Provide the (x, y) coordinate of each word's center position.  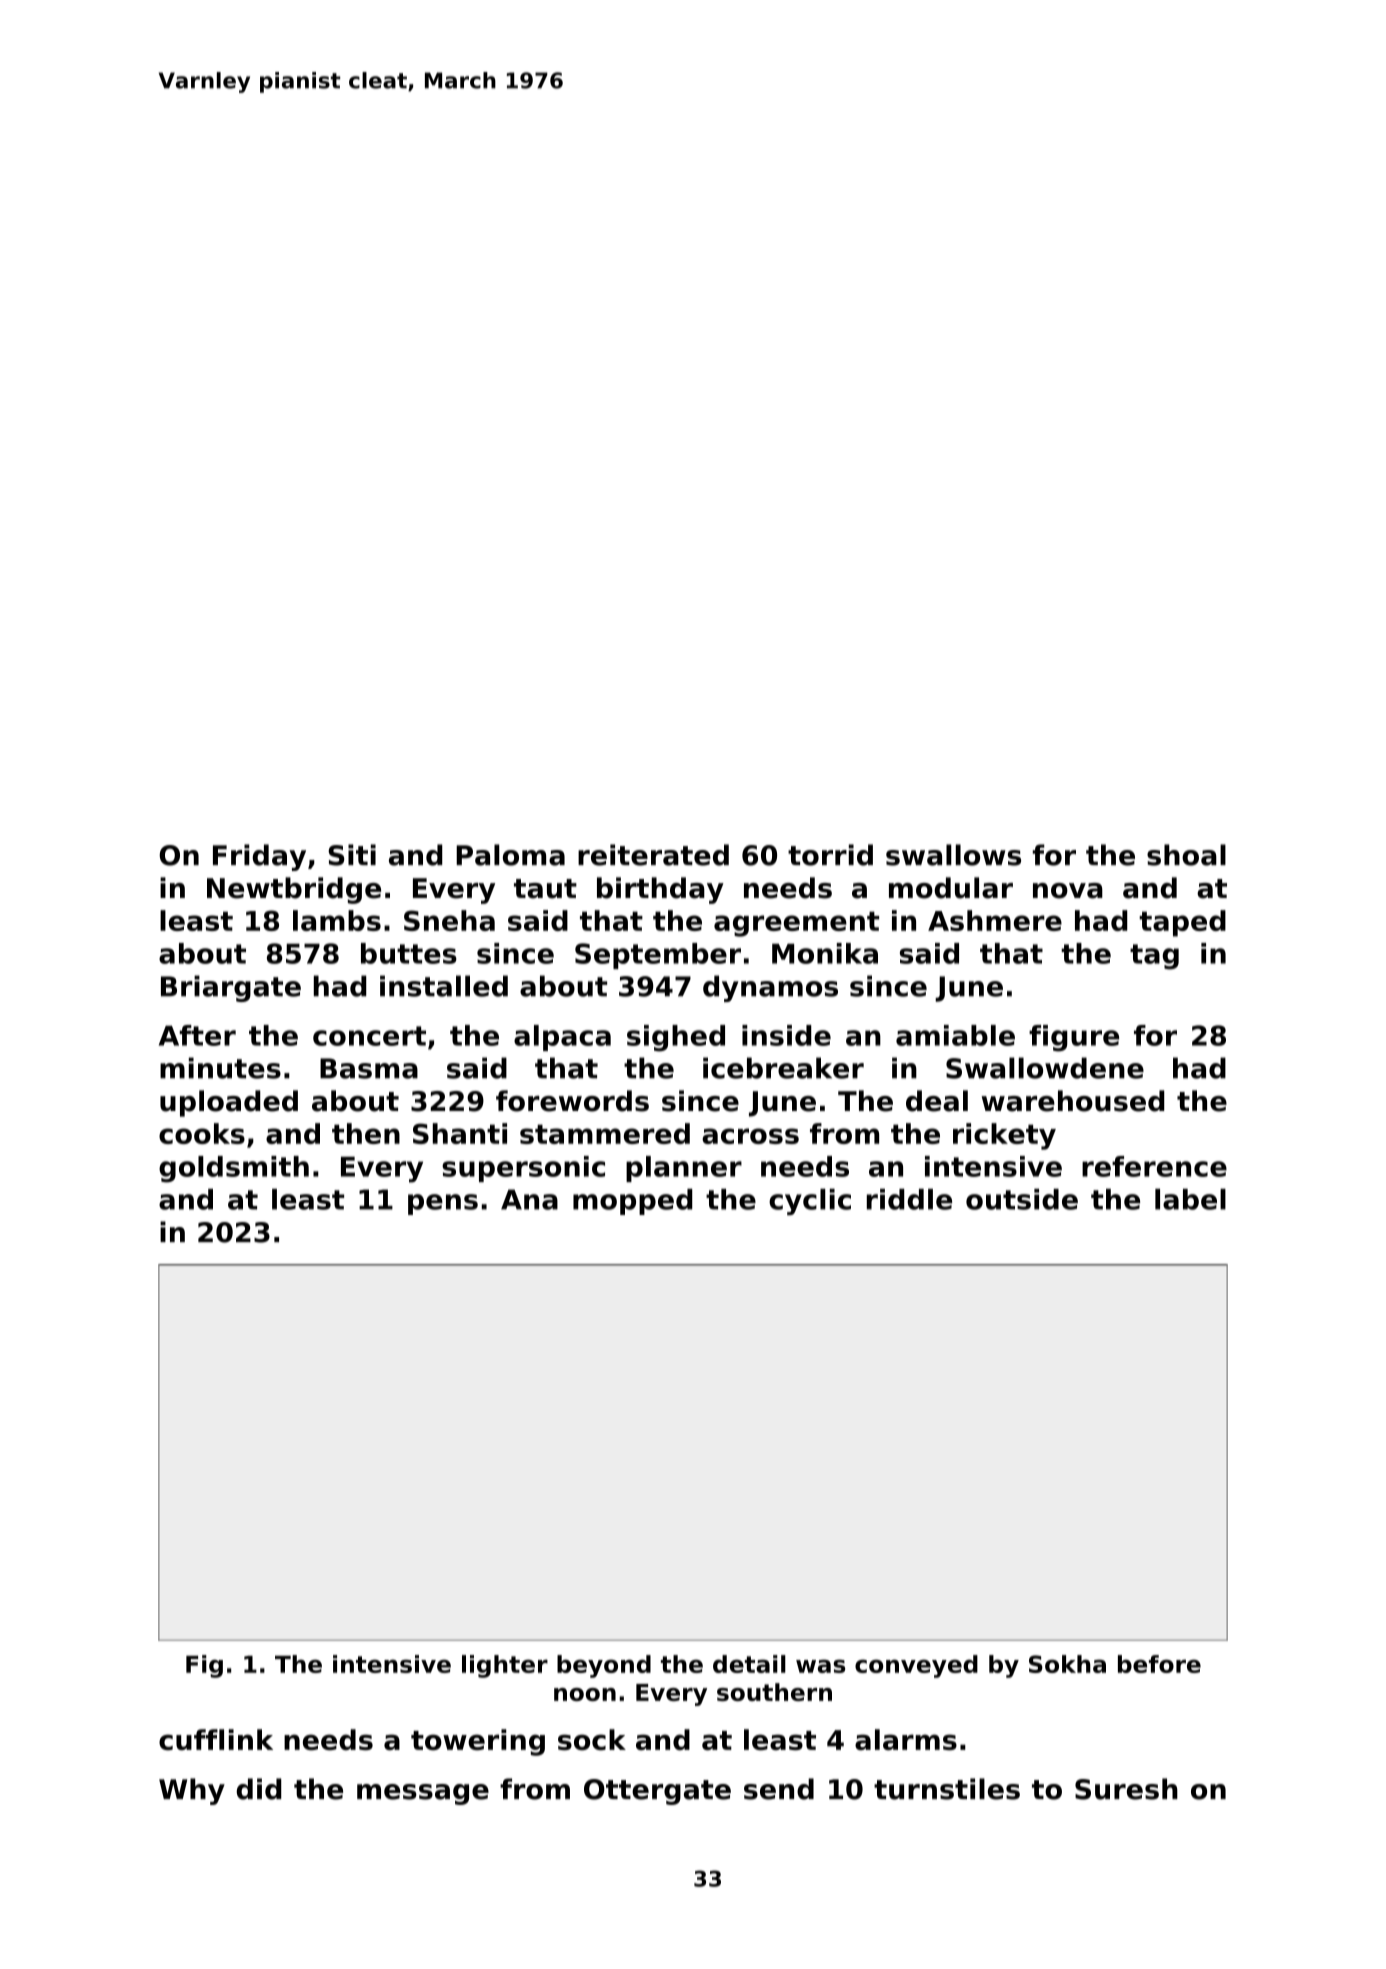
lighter (505, 1666)
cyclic (810, 1202)
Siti (352, 855)
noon (585, 1694)
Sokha (1067, 1664)
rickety (1004, 1136)
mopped (632, 1202)
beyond (604, 1666)
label (1190, 1199)
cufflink (216, 1739)
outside (1022, 1199)
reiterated (653, 855)
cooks (202, 1133)
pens (443, 1204)
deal (937, 1101)
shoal (1186, 855)
